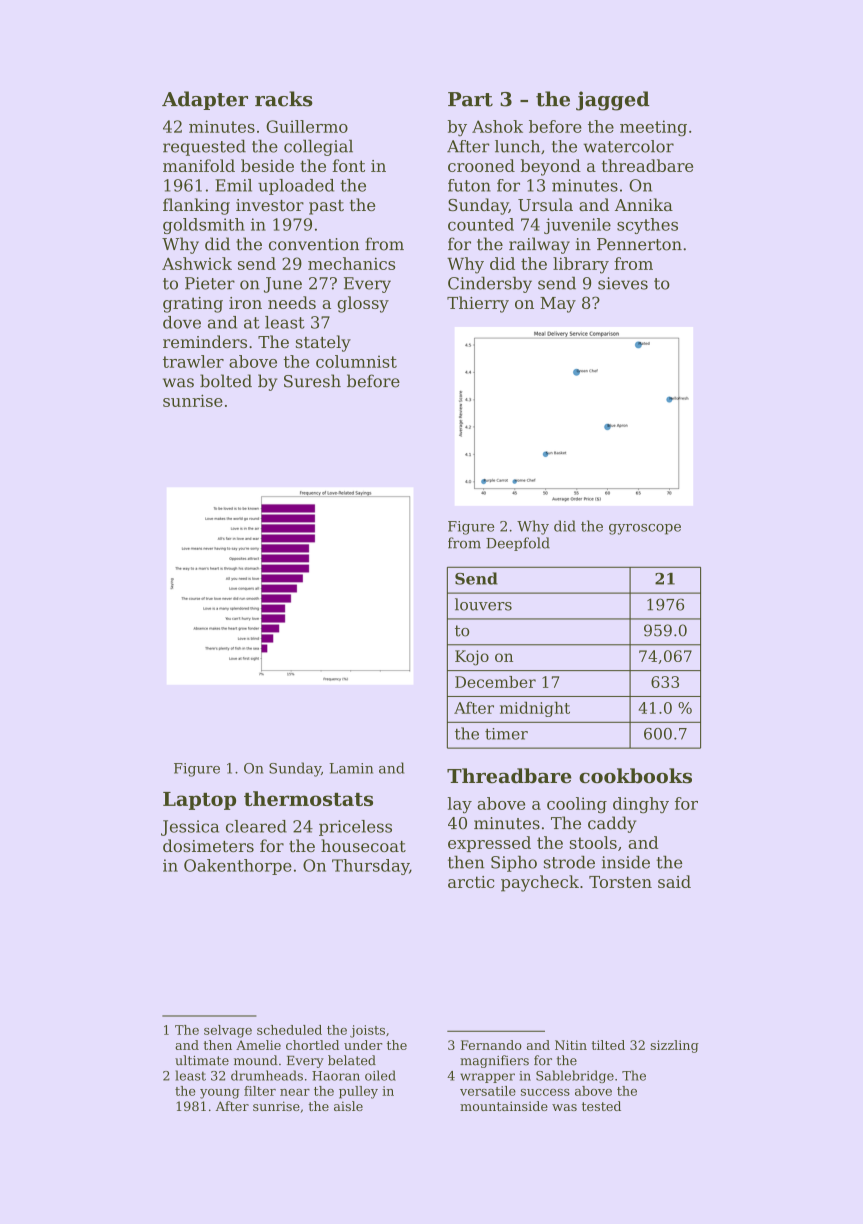 This screenshot has height=1224, width=863. I want to click on cooling, so click(577, 805).
